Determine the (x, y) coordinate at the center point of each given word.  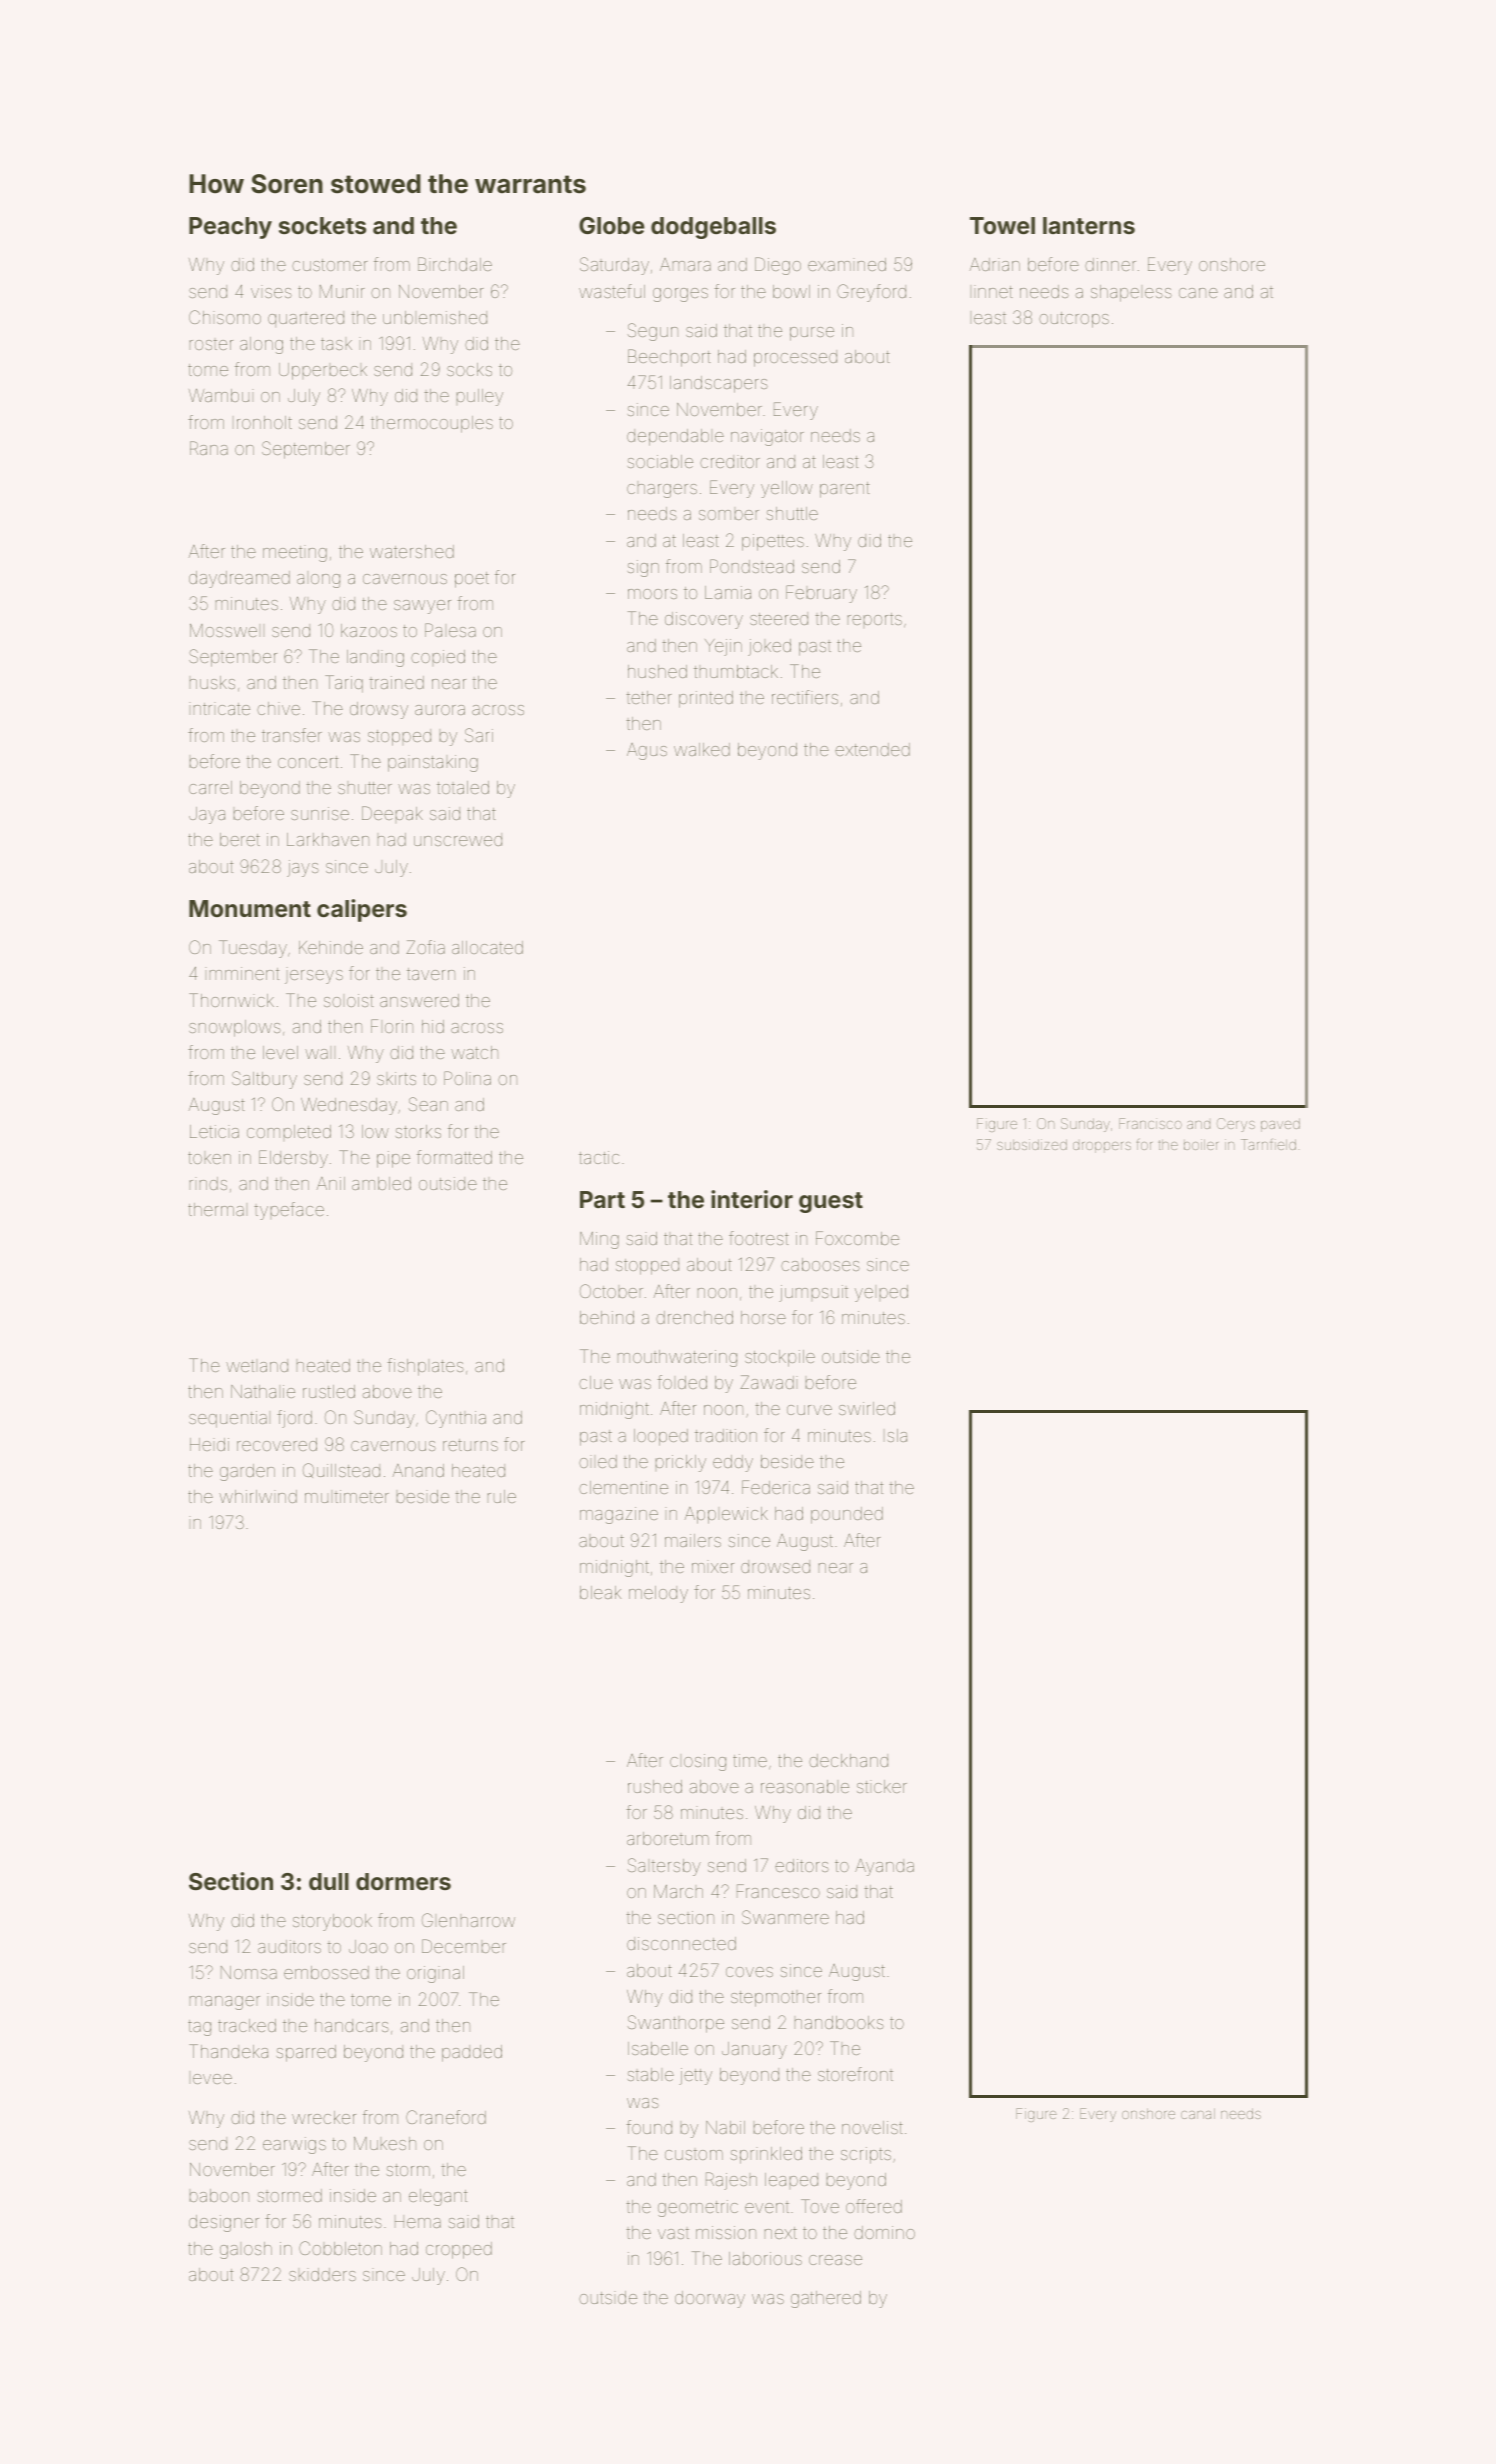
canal (1198, 2113)
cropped (459, 2250)
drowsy (379, 710)
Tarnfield (1268, 1144)
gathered (826, 2299)
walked (702, 749)
